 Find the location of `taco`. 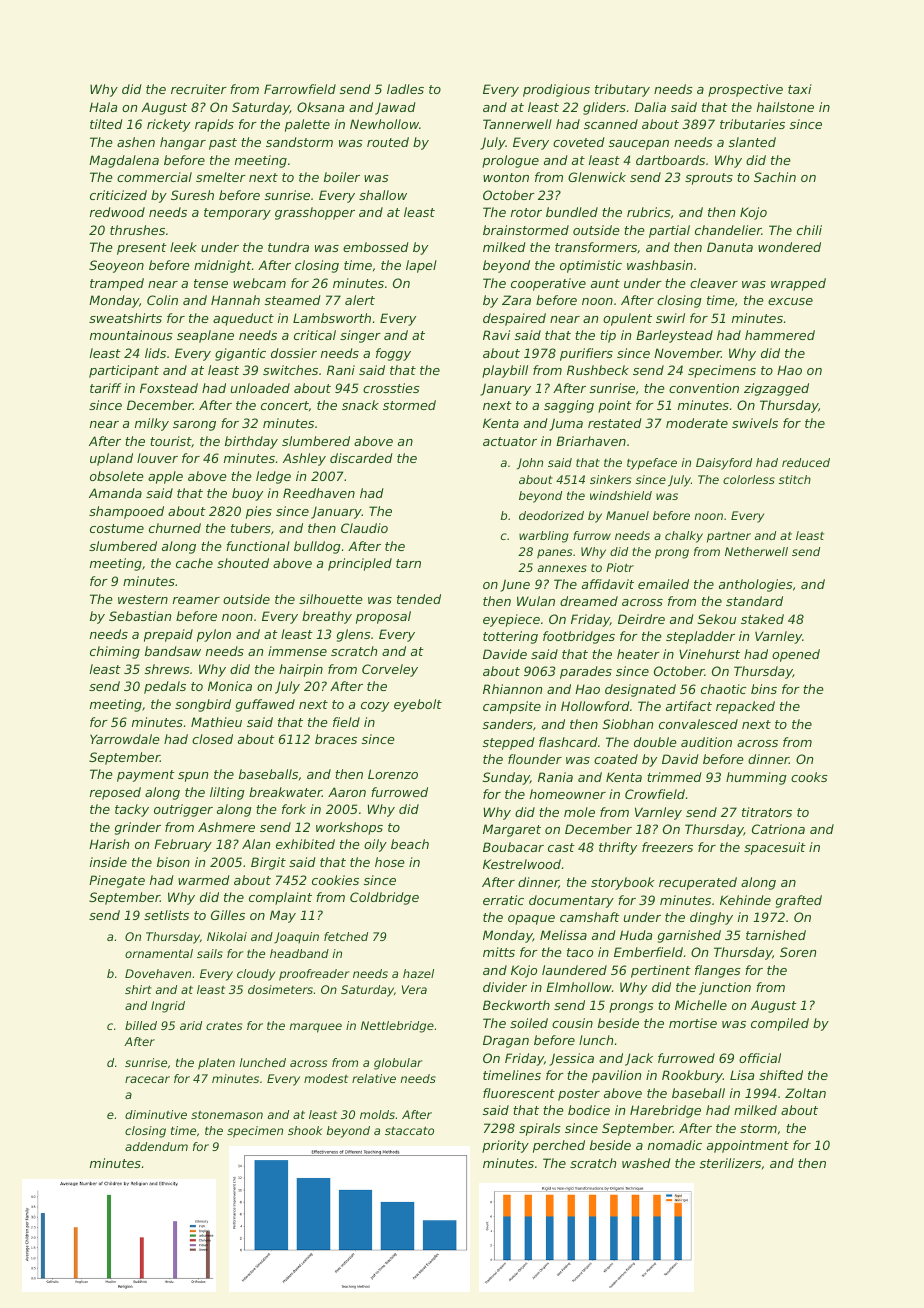

taco is located at coordinates (580, 952).
